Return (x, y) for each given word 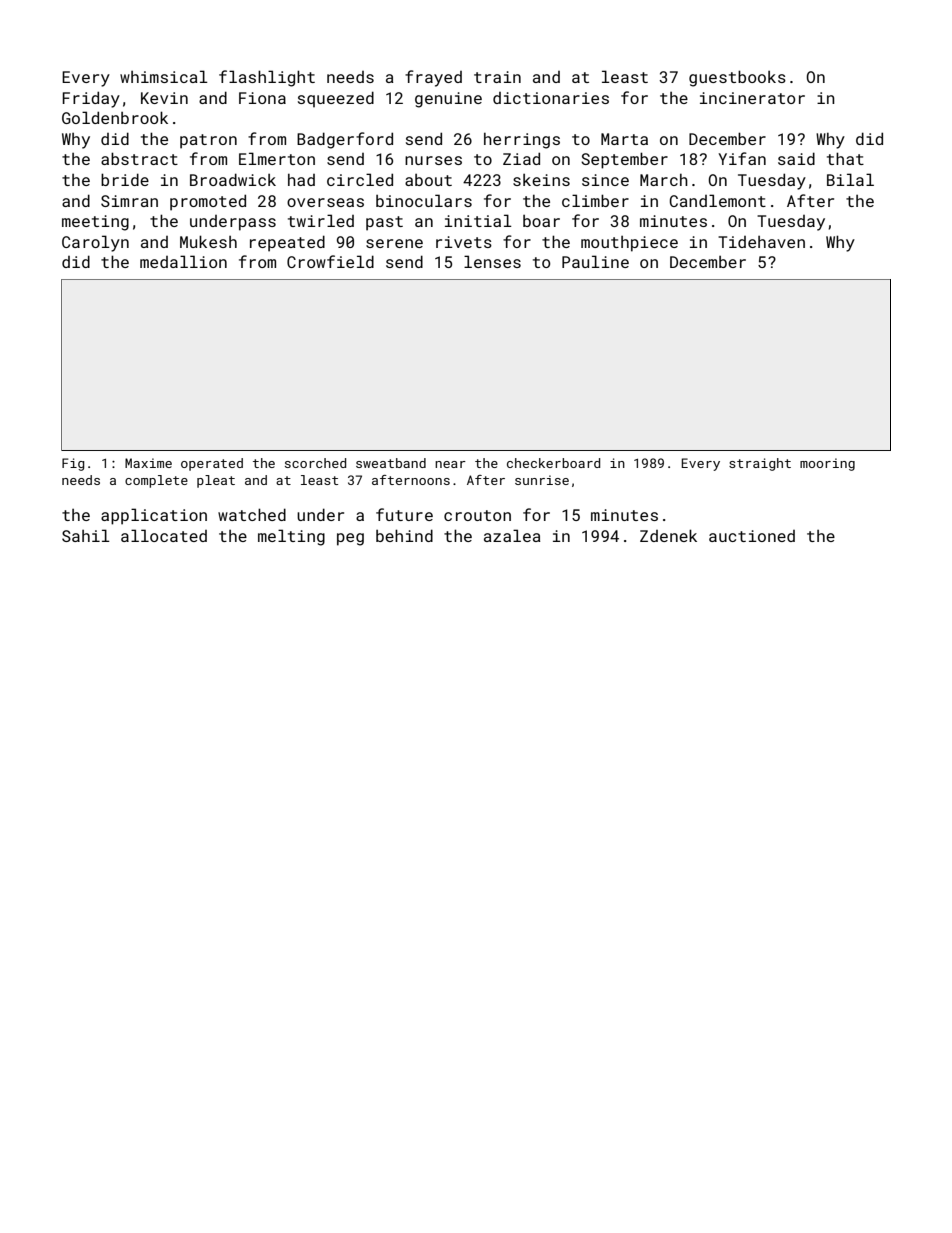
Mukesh (208, 241)
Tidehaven (761, 242)
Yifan (742, 158)
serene (394, 243)
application (154, 516)
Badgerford (345, 140)
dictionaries (551, 98)
